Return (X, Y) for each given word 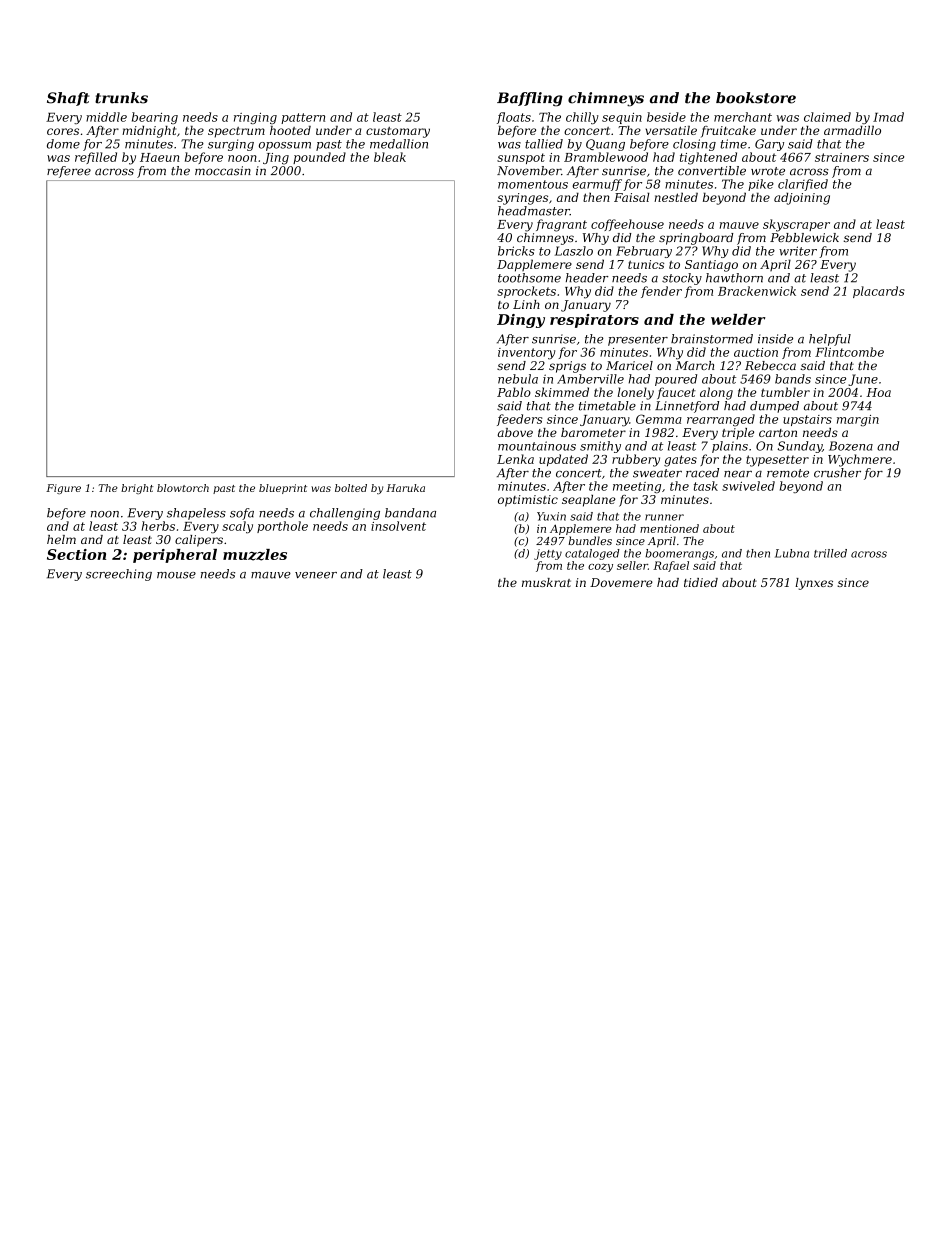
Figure (63, 489)
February (644, 252)
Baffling (530, 99)
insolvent (398, 526)
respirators (594, 321)
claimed (827, 117)
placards (879, 292)
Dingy (521, 321)
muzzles (255, 555)
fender (661, 292)
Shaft (68, 99)
